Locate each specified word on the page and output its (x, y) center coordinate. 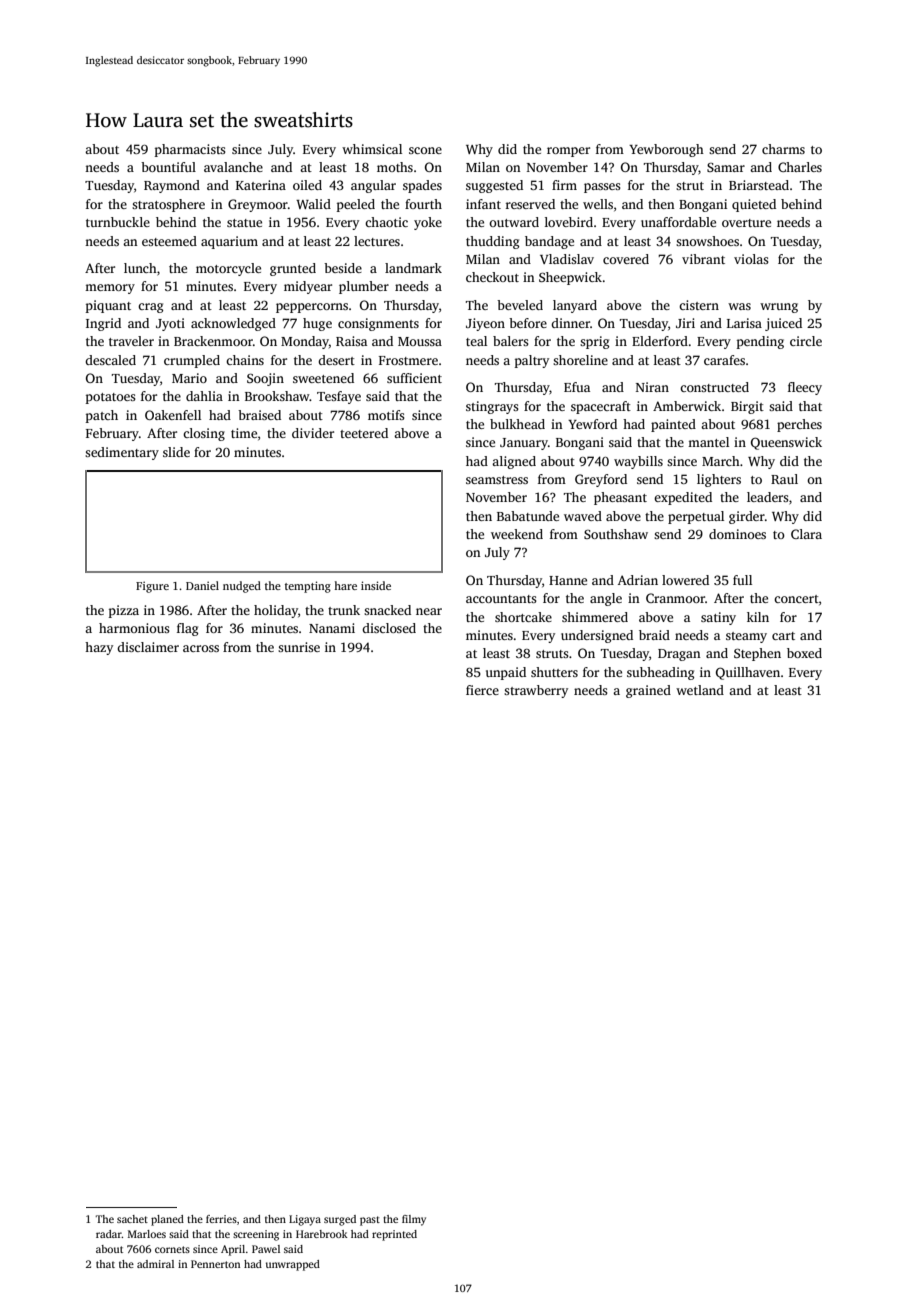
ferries (221, 1219)
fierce (482, 690)
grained (648, 691)
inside (376, 585)
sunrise (299, 647)
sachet (132, 1219)
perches (799, 425)
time (244, 433)
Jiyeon (485, 324)
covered (626, 259)
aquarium (229, 242)
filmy (414, 1220)
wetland (700, 690)
